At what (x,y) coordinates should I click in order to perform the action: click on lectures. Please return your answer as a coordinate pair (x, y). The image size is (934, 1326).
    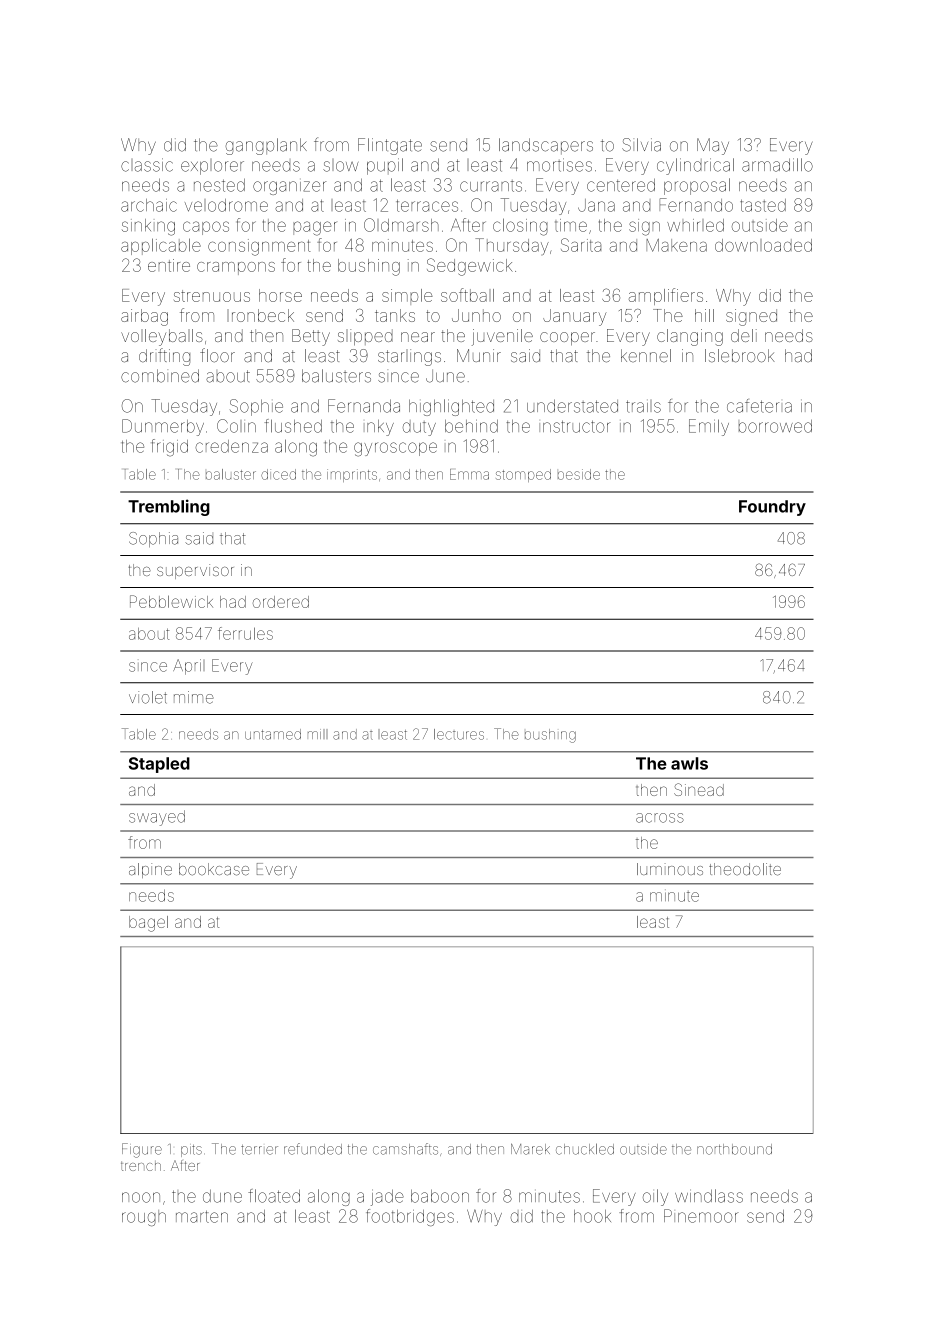
    Looking at the image, I should click on (459, 734).
